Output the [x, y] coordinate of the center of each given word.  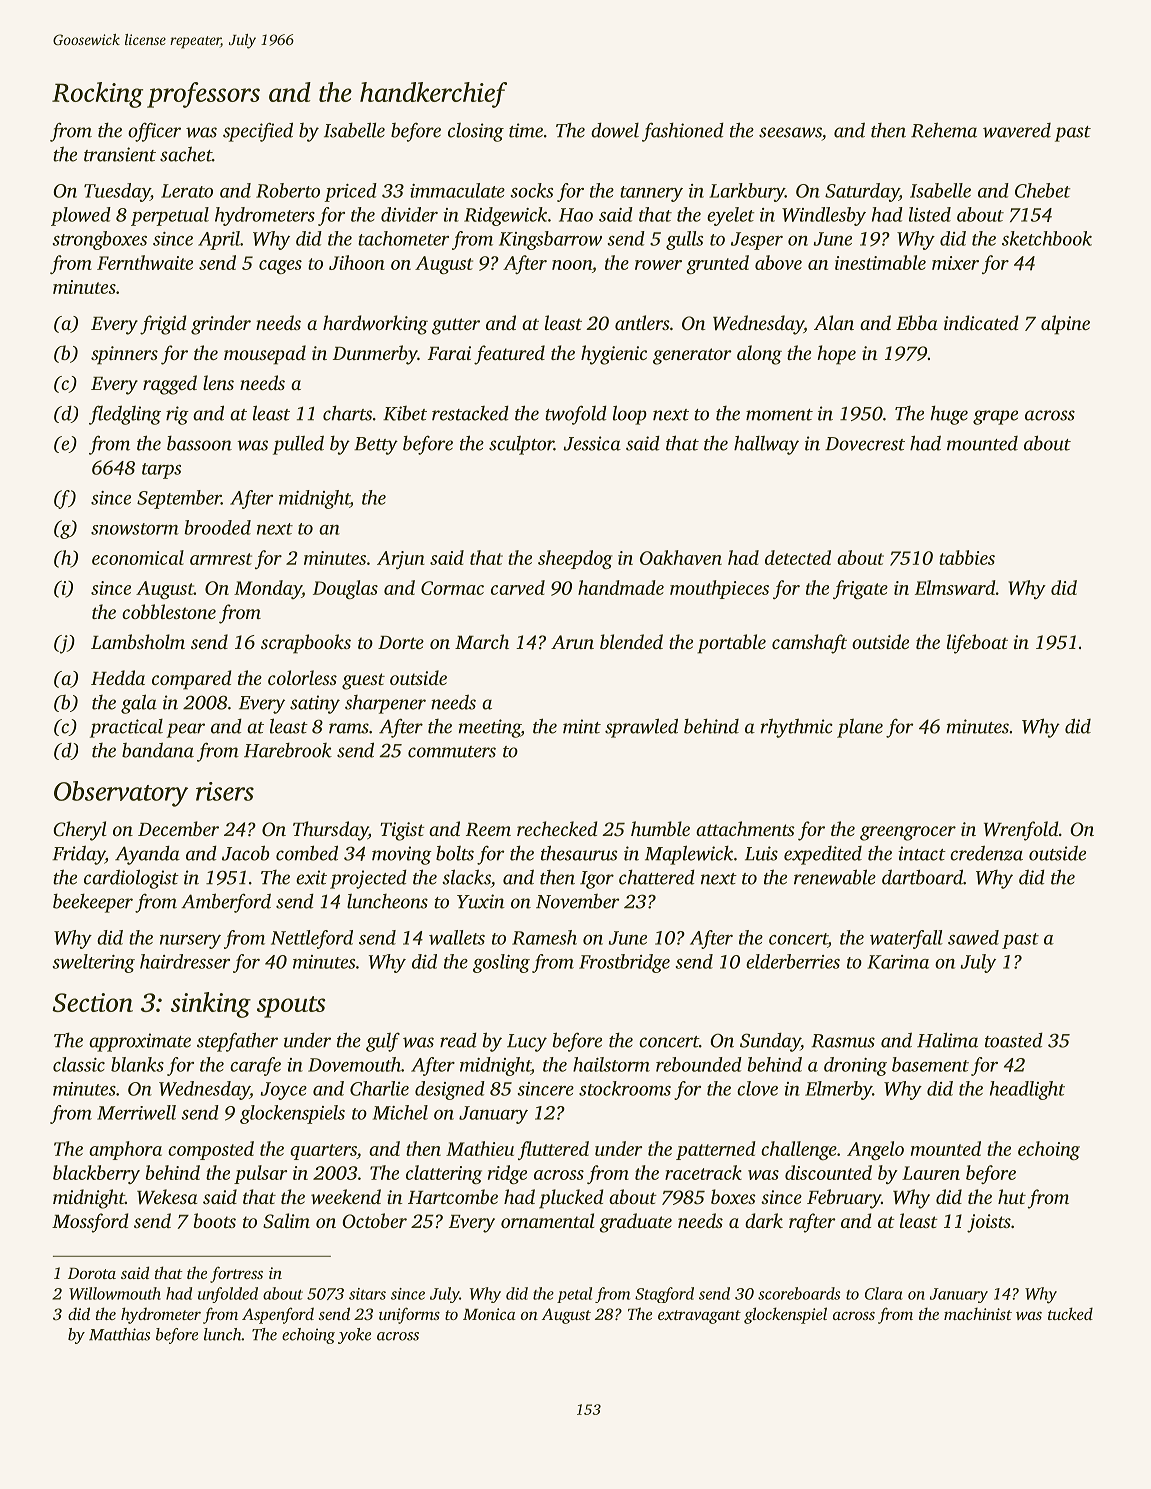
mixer [955, 263]
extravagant [699, 1317]
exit [311, 877]
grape [995, 417]
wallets [457, 937]
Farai [449, 353]
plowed [81, 216]
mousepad [265, 355]
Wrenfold [1021, 831]
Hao [576, 215]
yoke [354, 1336]
